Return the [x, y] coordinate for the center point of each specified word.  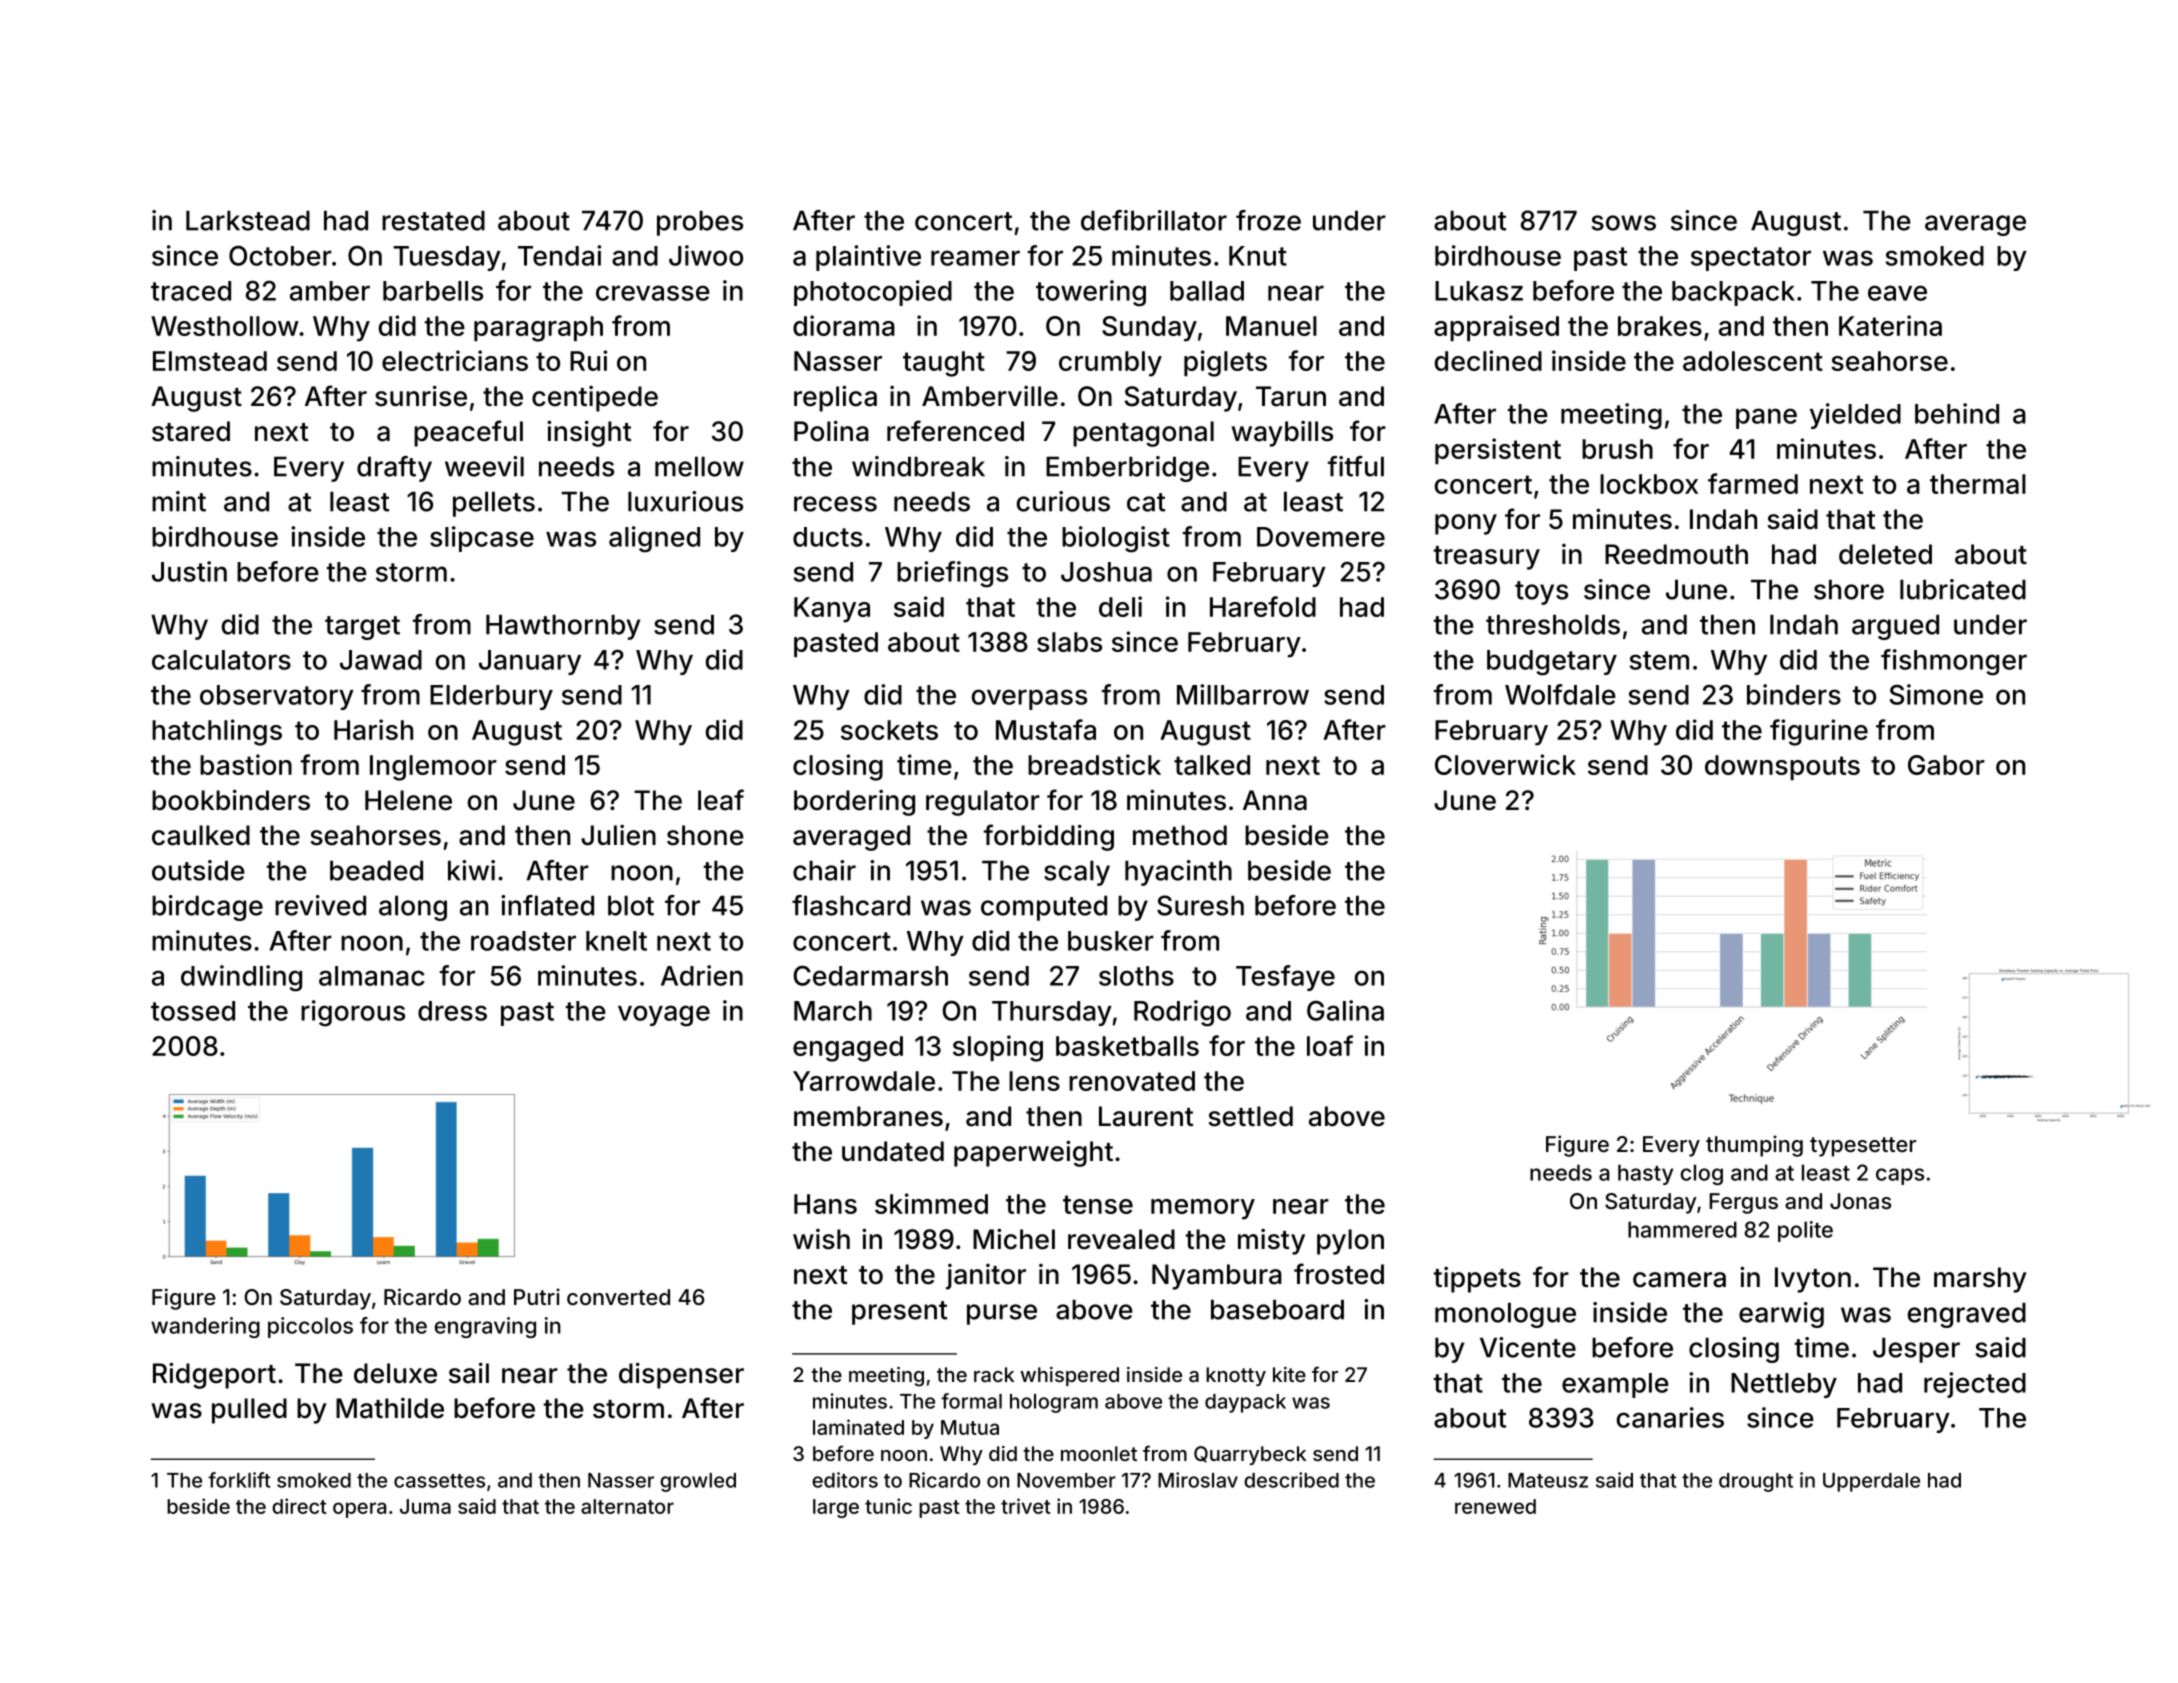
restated [433, 220]
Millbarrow [1243, 694]
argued [1895, 627]
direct [299, 1506]
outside [198, 870]
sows [1624, 223]
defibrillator [1154, 220]
